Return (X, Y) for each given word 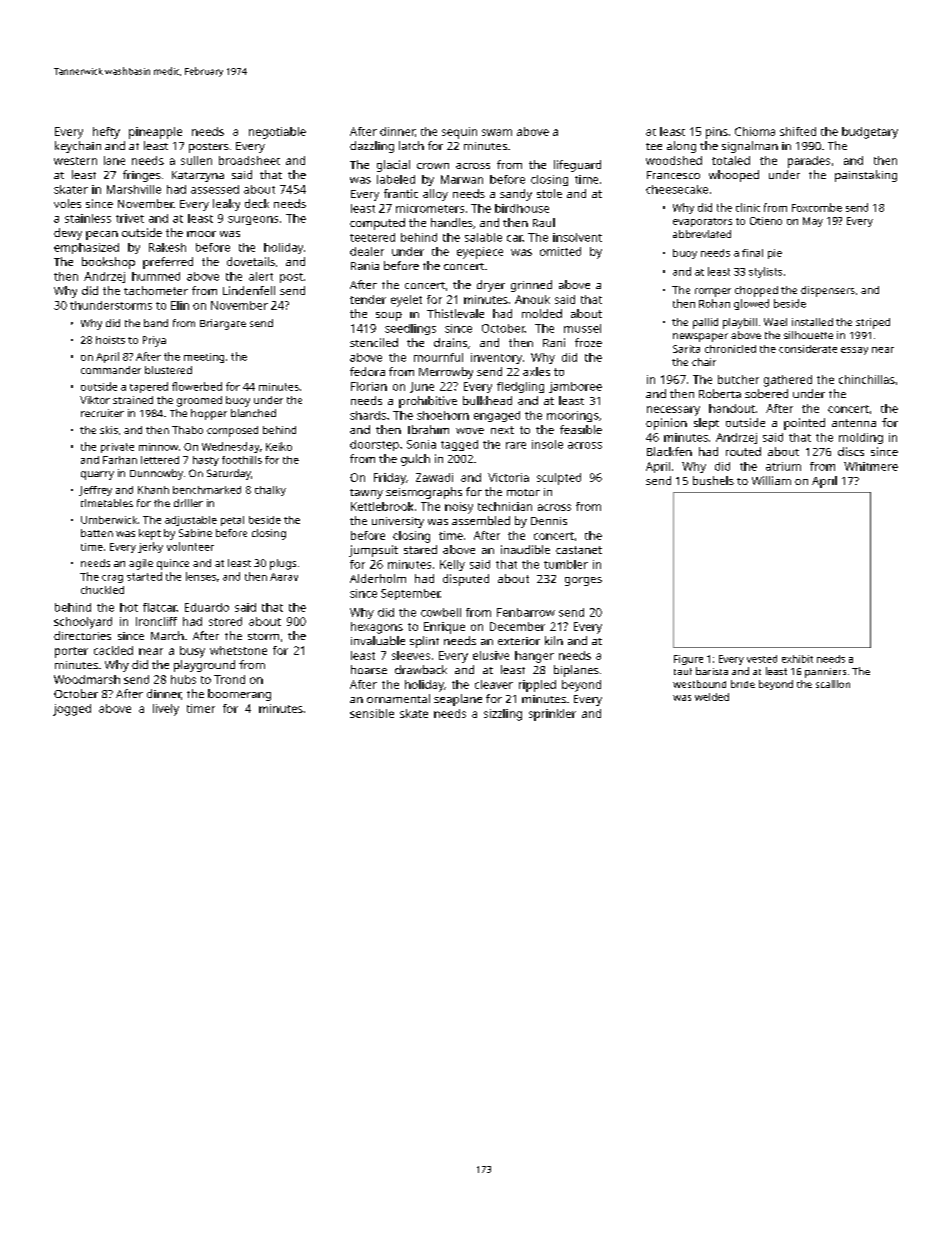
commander (111, 370)
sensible (372, 713)
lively (166, 710)
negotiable (277, 133)
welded (712, 697)
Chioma (755, 131)
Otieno (766, 221)
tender (368, 299)
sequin (459, 133)
